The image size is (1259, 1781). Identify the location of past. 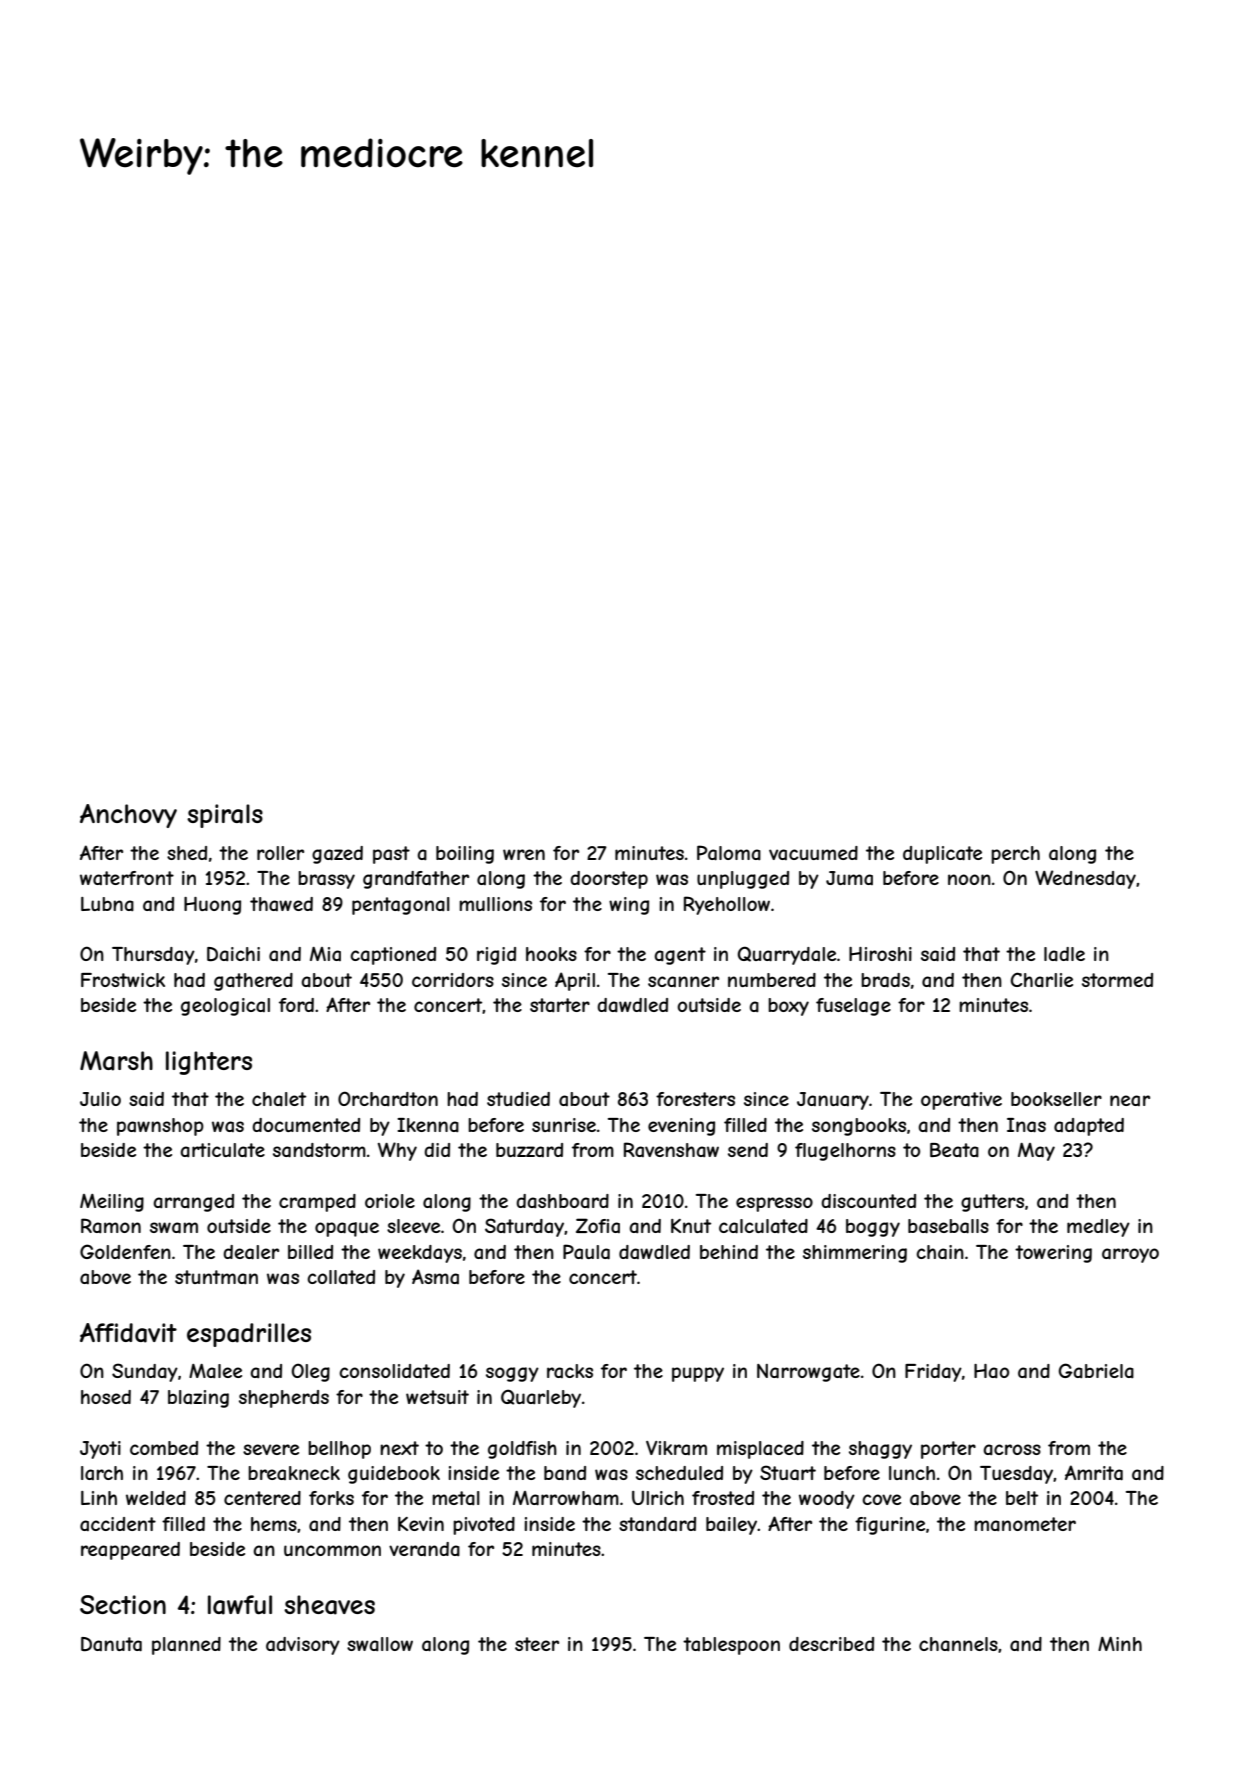
(391, 855).
